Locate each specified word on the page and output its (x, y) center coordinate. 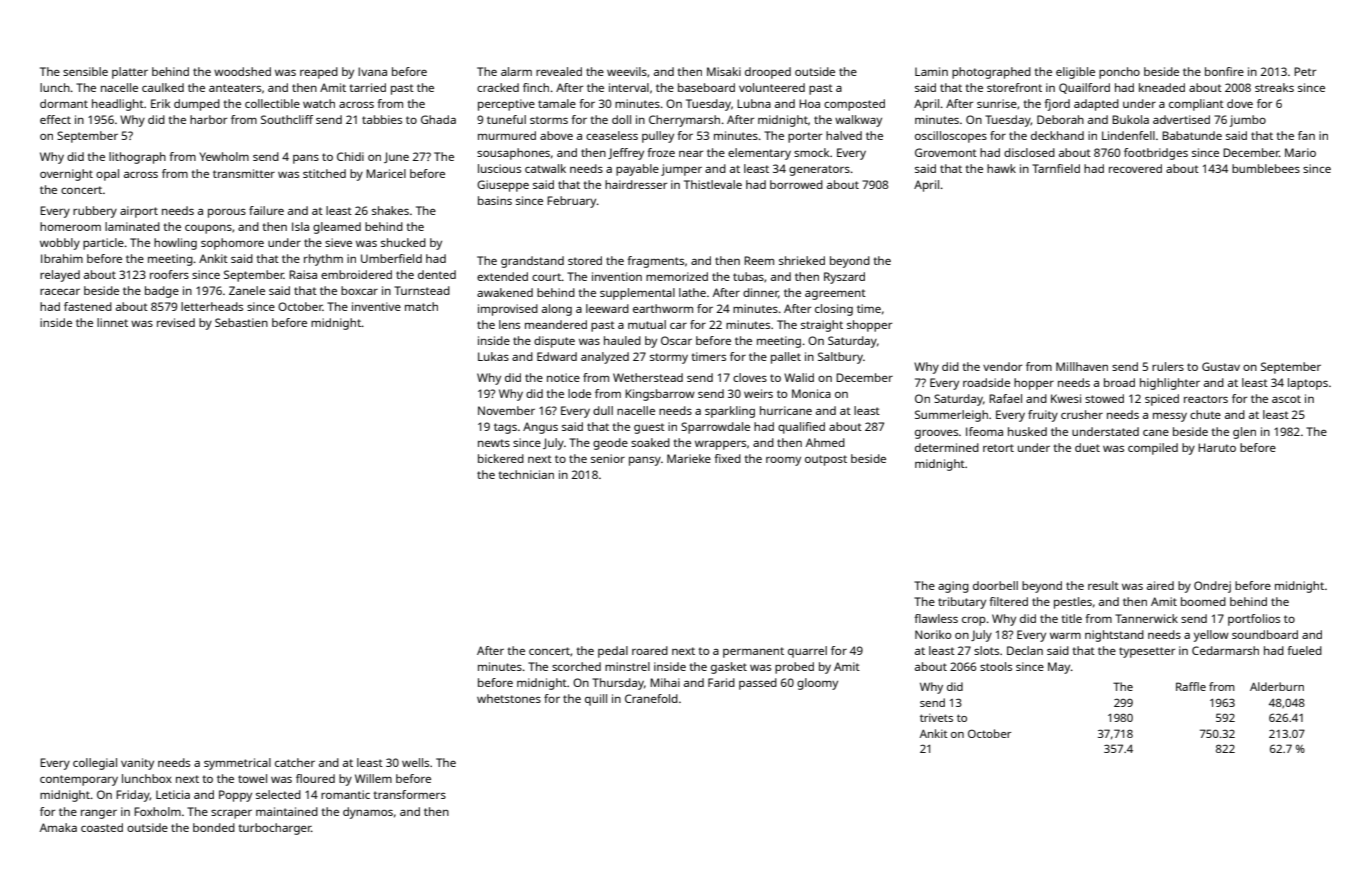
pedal (613, 652)
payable (637, 170)
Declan (1025, 650)
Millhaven (1082, 366)
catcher (295, 762)
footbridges (1156, 154)
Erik (161, 103)
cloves (750, 377)
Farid (721, 682)
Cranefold (651, 698)
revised (176, 322)
